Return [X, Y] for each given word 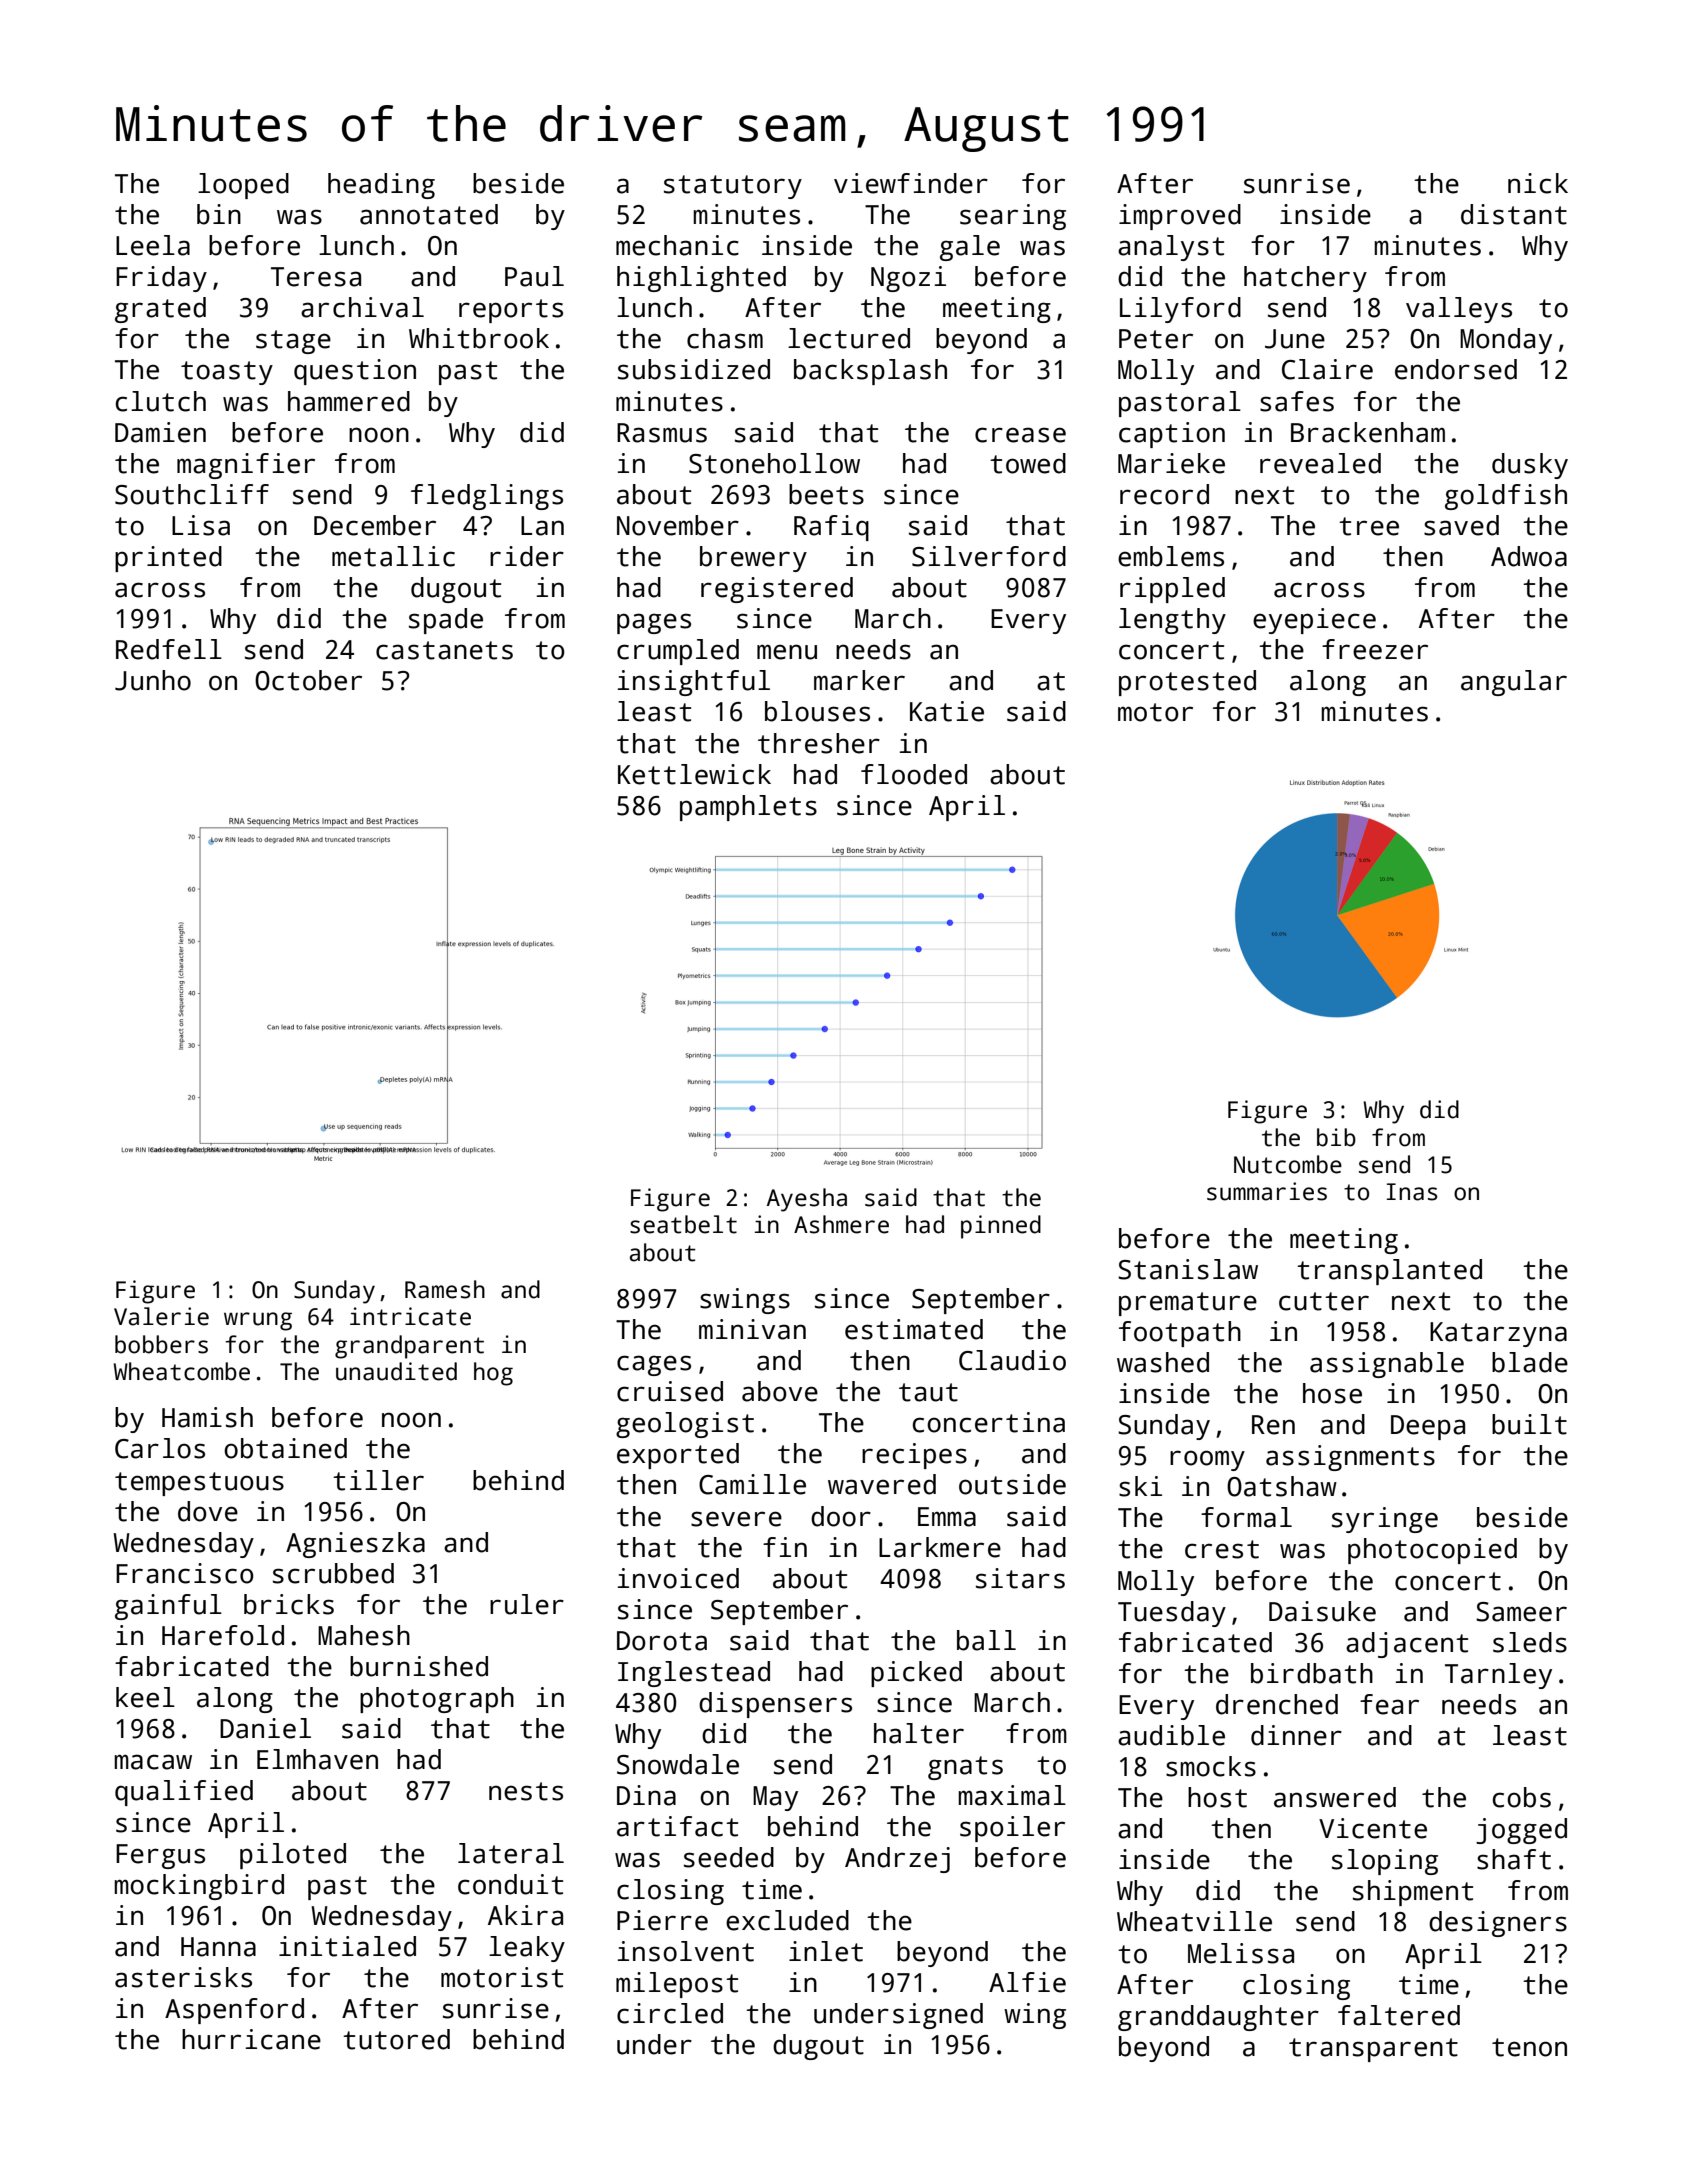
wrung [258, 1321]
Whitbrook [479, 338]
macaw [153, 1762]
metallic [393, 556]
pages [654, 623]
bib [1336, 1137]
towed [1028, 463]
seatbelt [683, 1224]
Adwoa [1529, 556]
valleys [1459, 310]
